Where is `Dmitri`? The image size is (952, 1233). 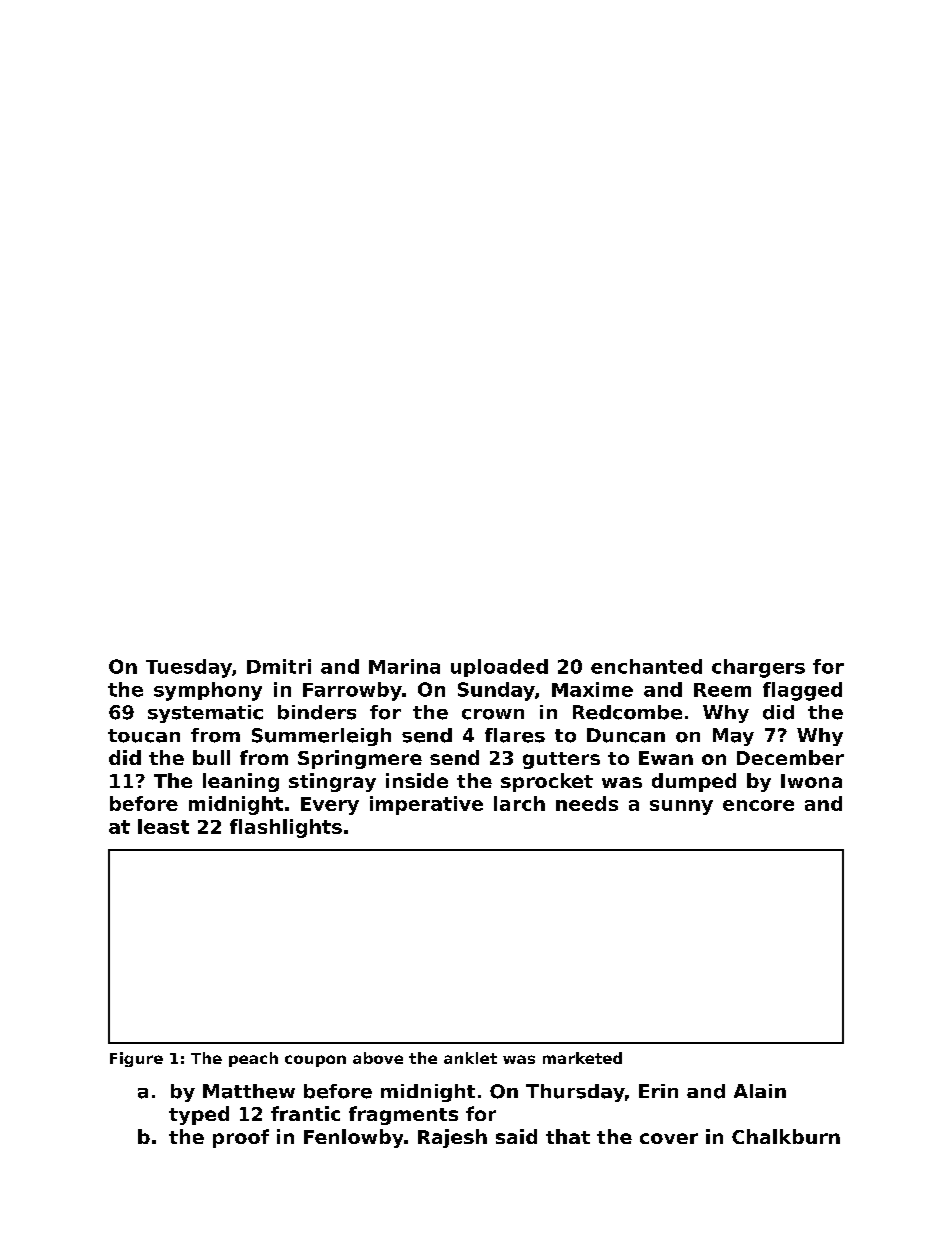 Dmitri is located at coordinates (279, 666).
